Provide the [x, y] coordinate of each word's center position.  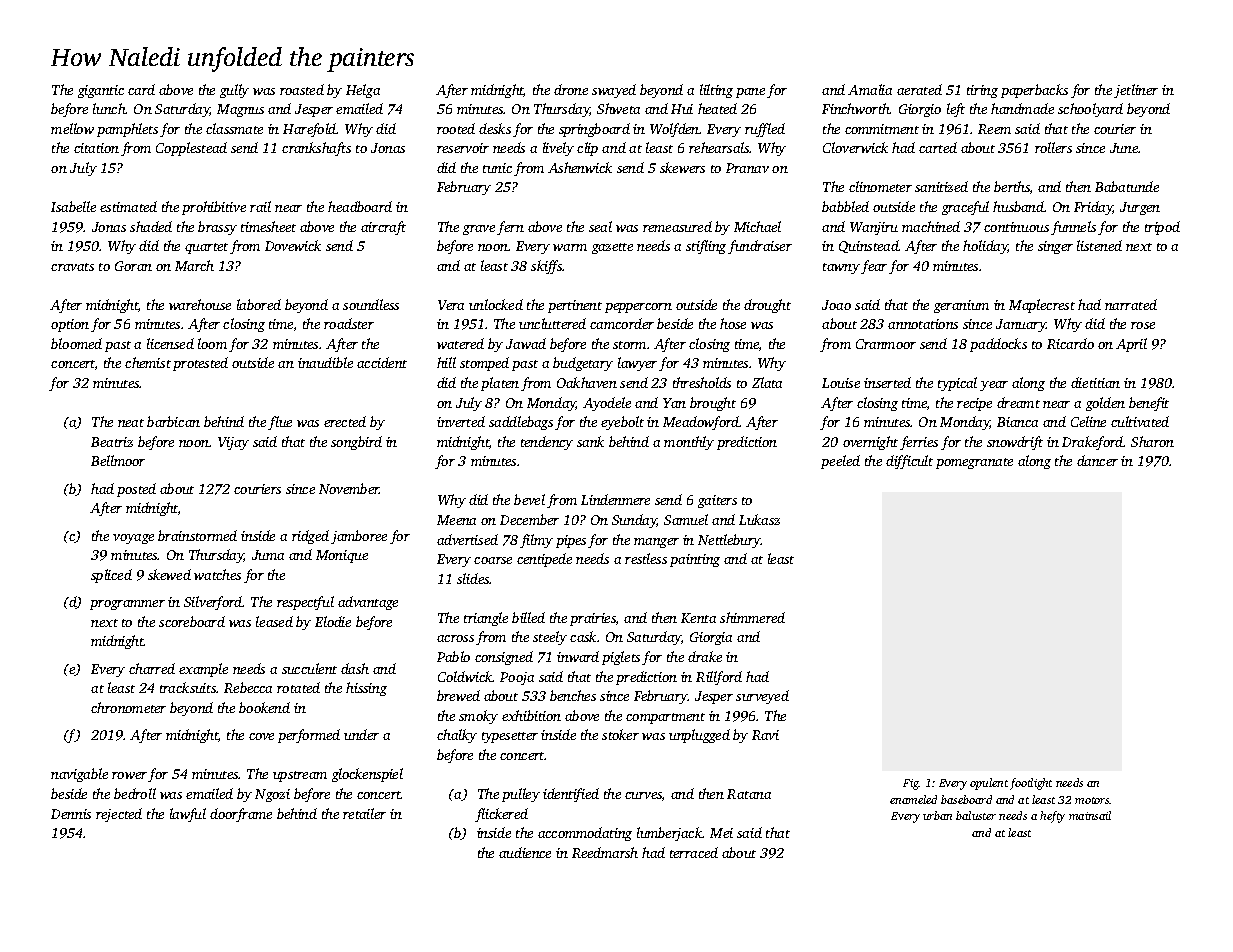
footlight [1031, 784]
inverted [461, 421]
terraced [694, 852]
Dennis [71, 814]
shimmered [752, 617]
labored [259, 304]
